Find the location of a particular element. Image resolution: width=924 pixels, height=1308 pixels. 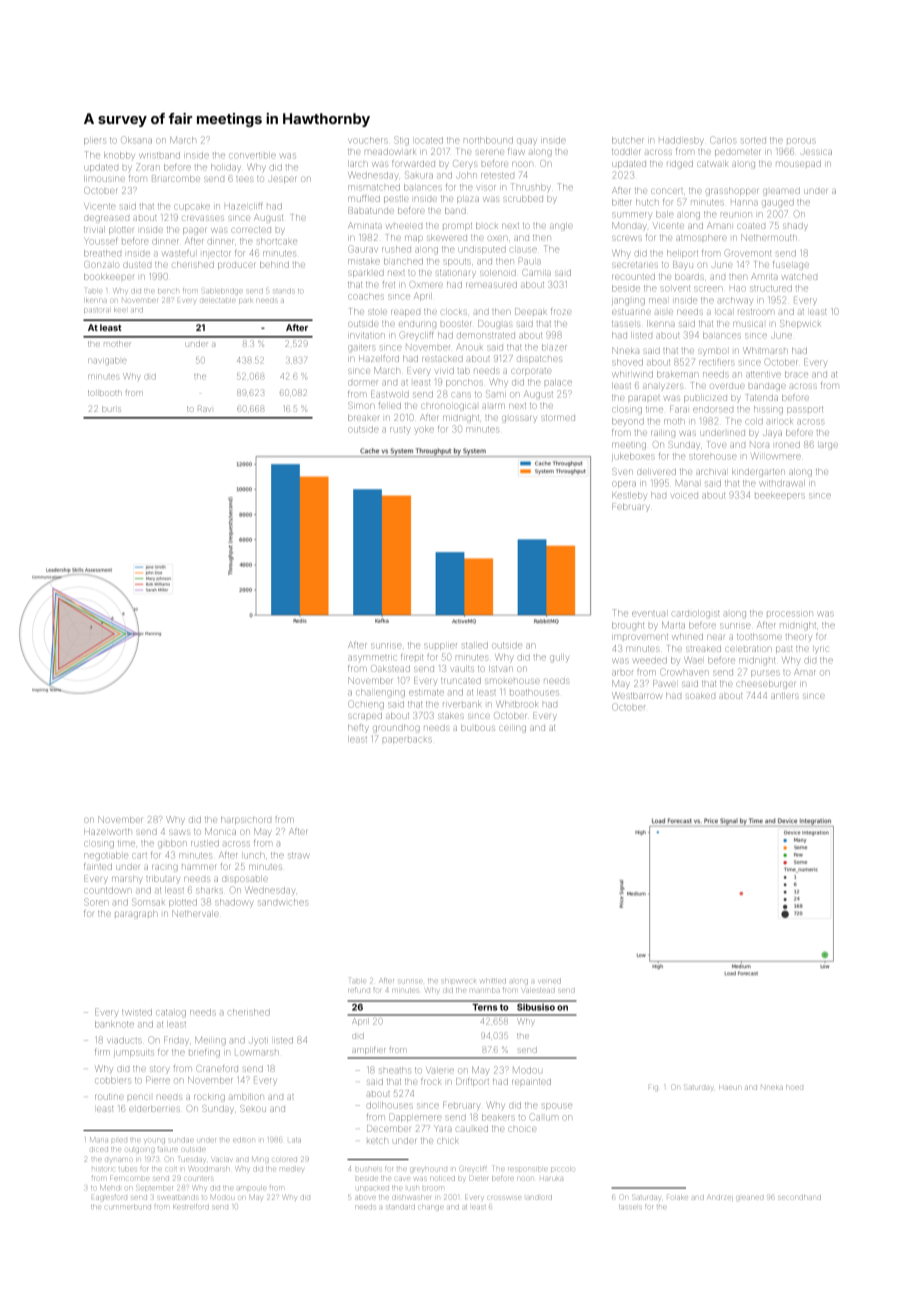

diced is located at coordinates (99, 1150).
